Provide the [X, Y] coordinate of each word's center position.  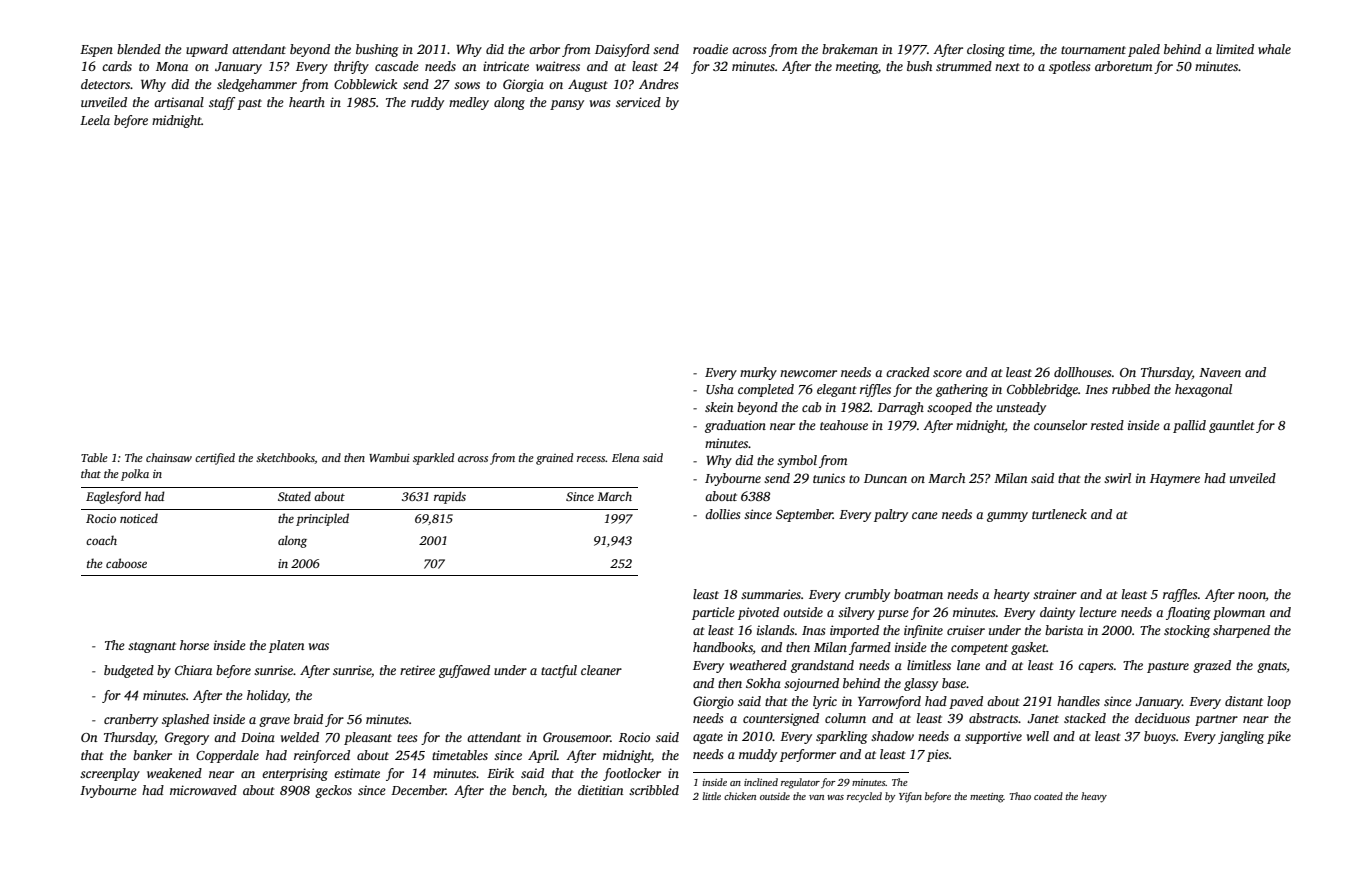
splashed [185, 720]
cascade [397, 66]
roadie [710, 49]
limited [1235, 49]
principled [322, 519]
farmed [870, 648]
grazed [1212, 666]
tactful [559, 671]
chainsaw [169, 457]
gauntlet [1232, 426]
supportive [993, 737]
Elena [625, 457]
